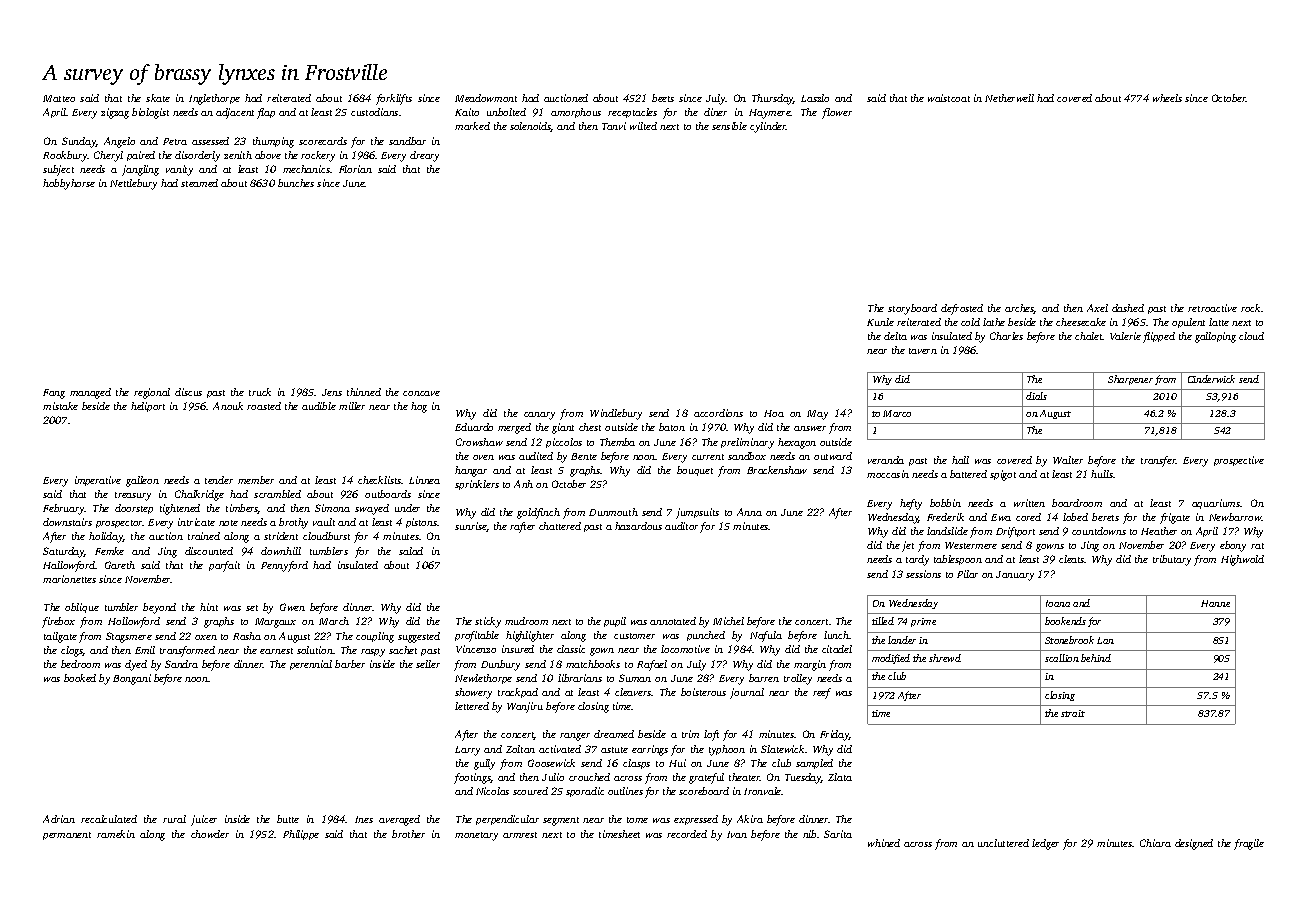 The image size is (1308, 924). Describe the element at coordinates (98, 481) in the image. I see `imperative` at that location.
